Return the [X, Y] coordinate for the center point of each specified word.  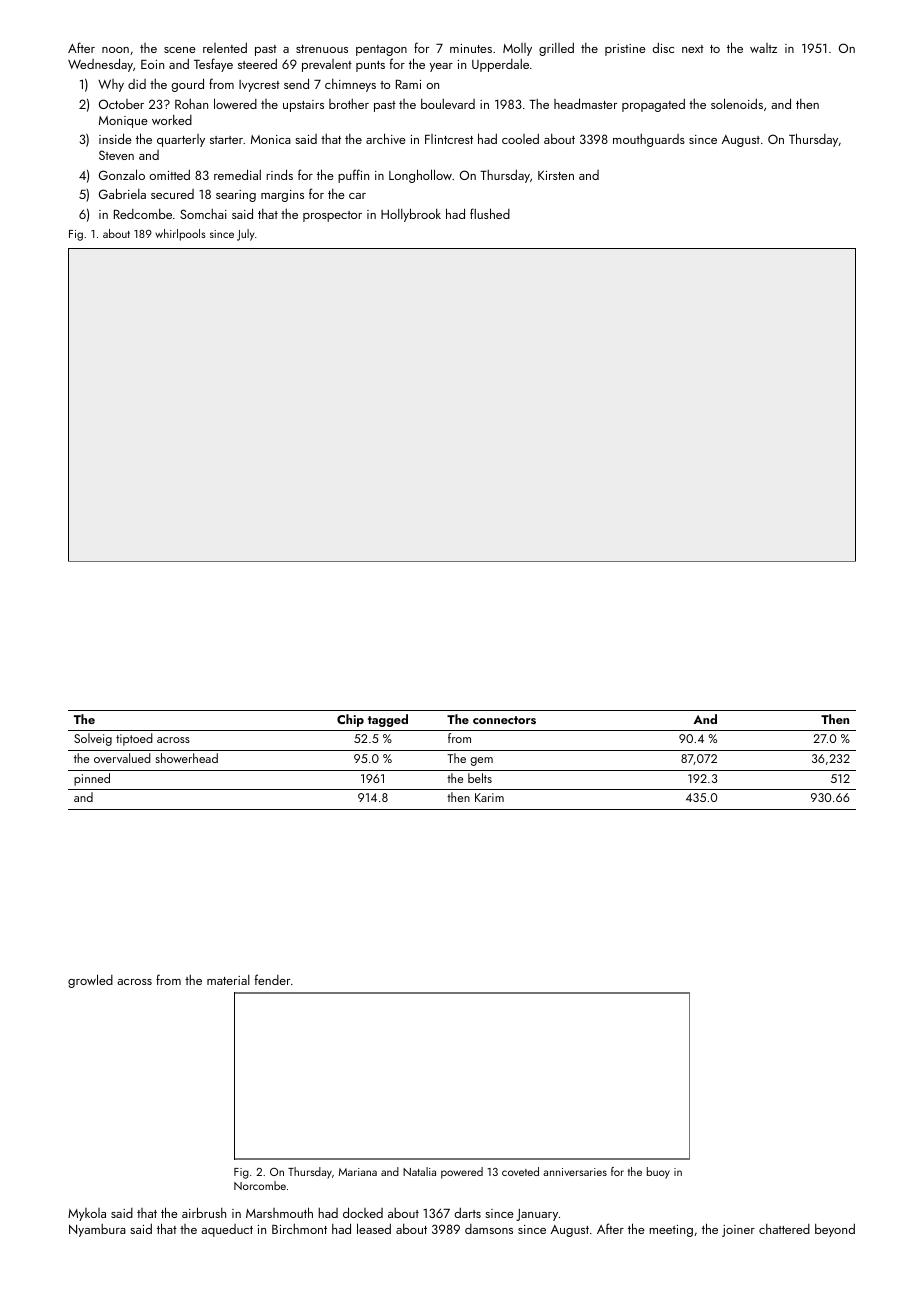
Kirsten [556, 175]
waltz [763, 48]
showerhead [186, 758]
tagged [388, 720]
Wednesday [100, 65]
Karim [489, 797]
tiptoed [134, 739]
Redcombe [143, 214]
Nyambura [97, 1230]
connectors [504, 720]
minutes [471, 48]
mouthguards [649, 140]
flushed [490, 213]
